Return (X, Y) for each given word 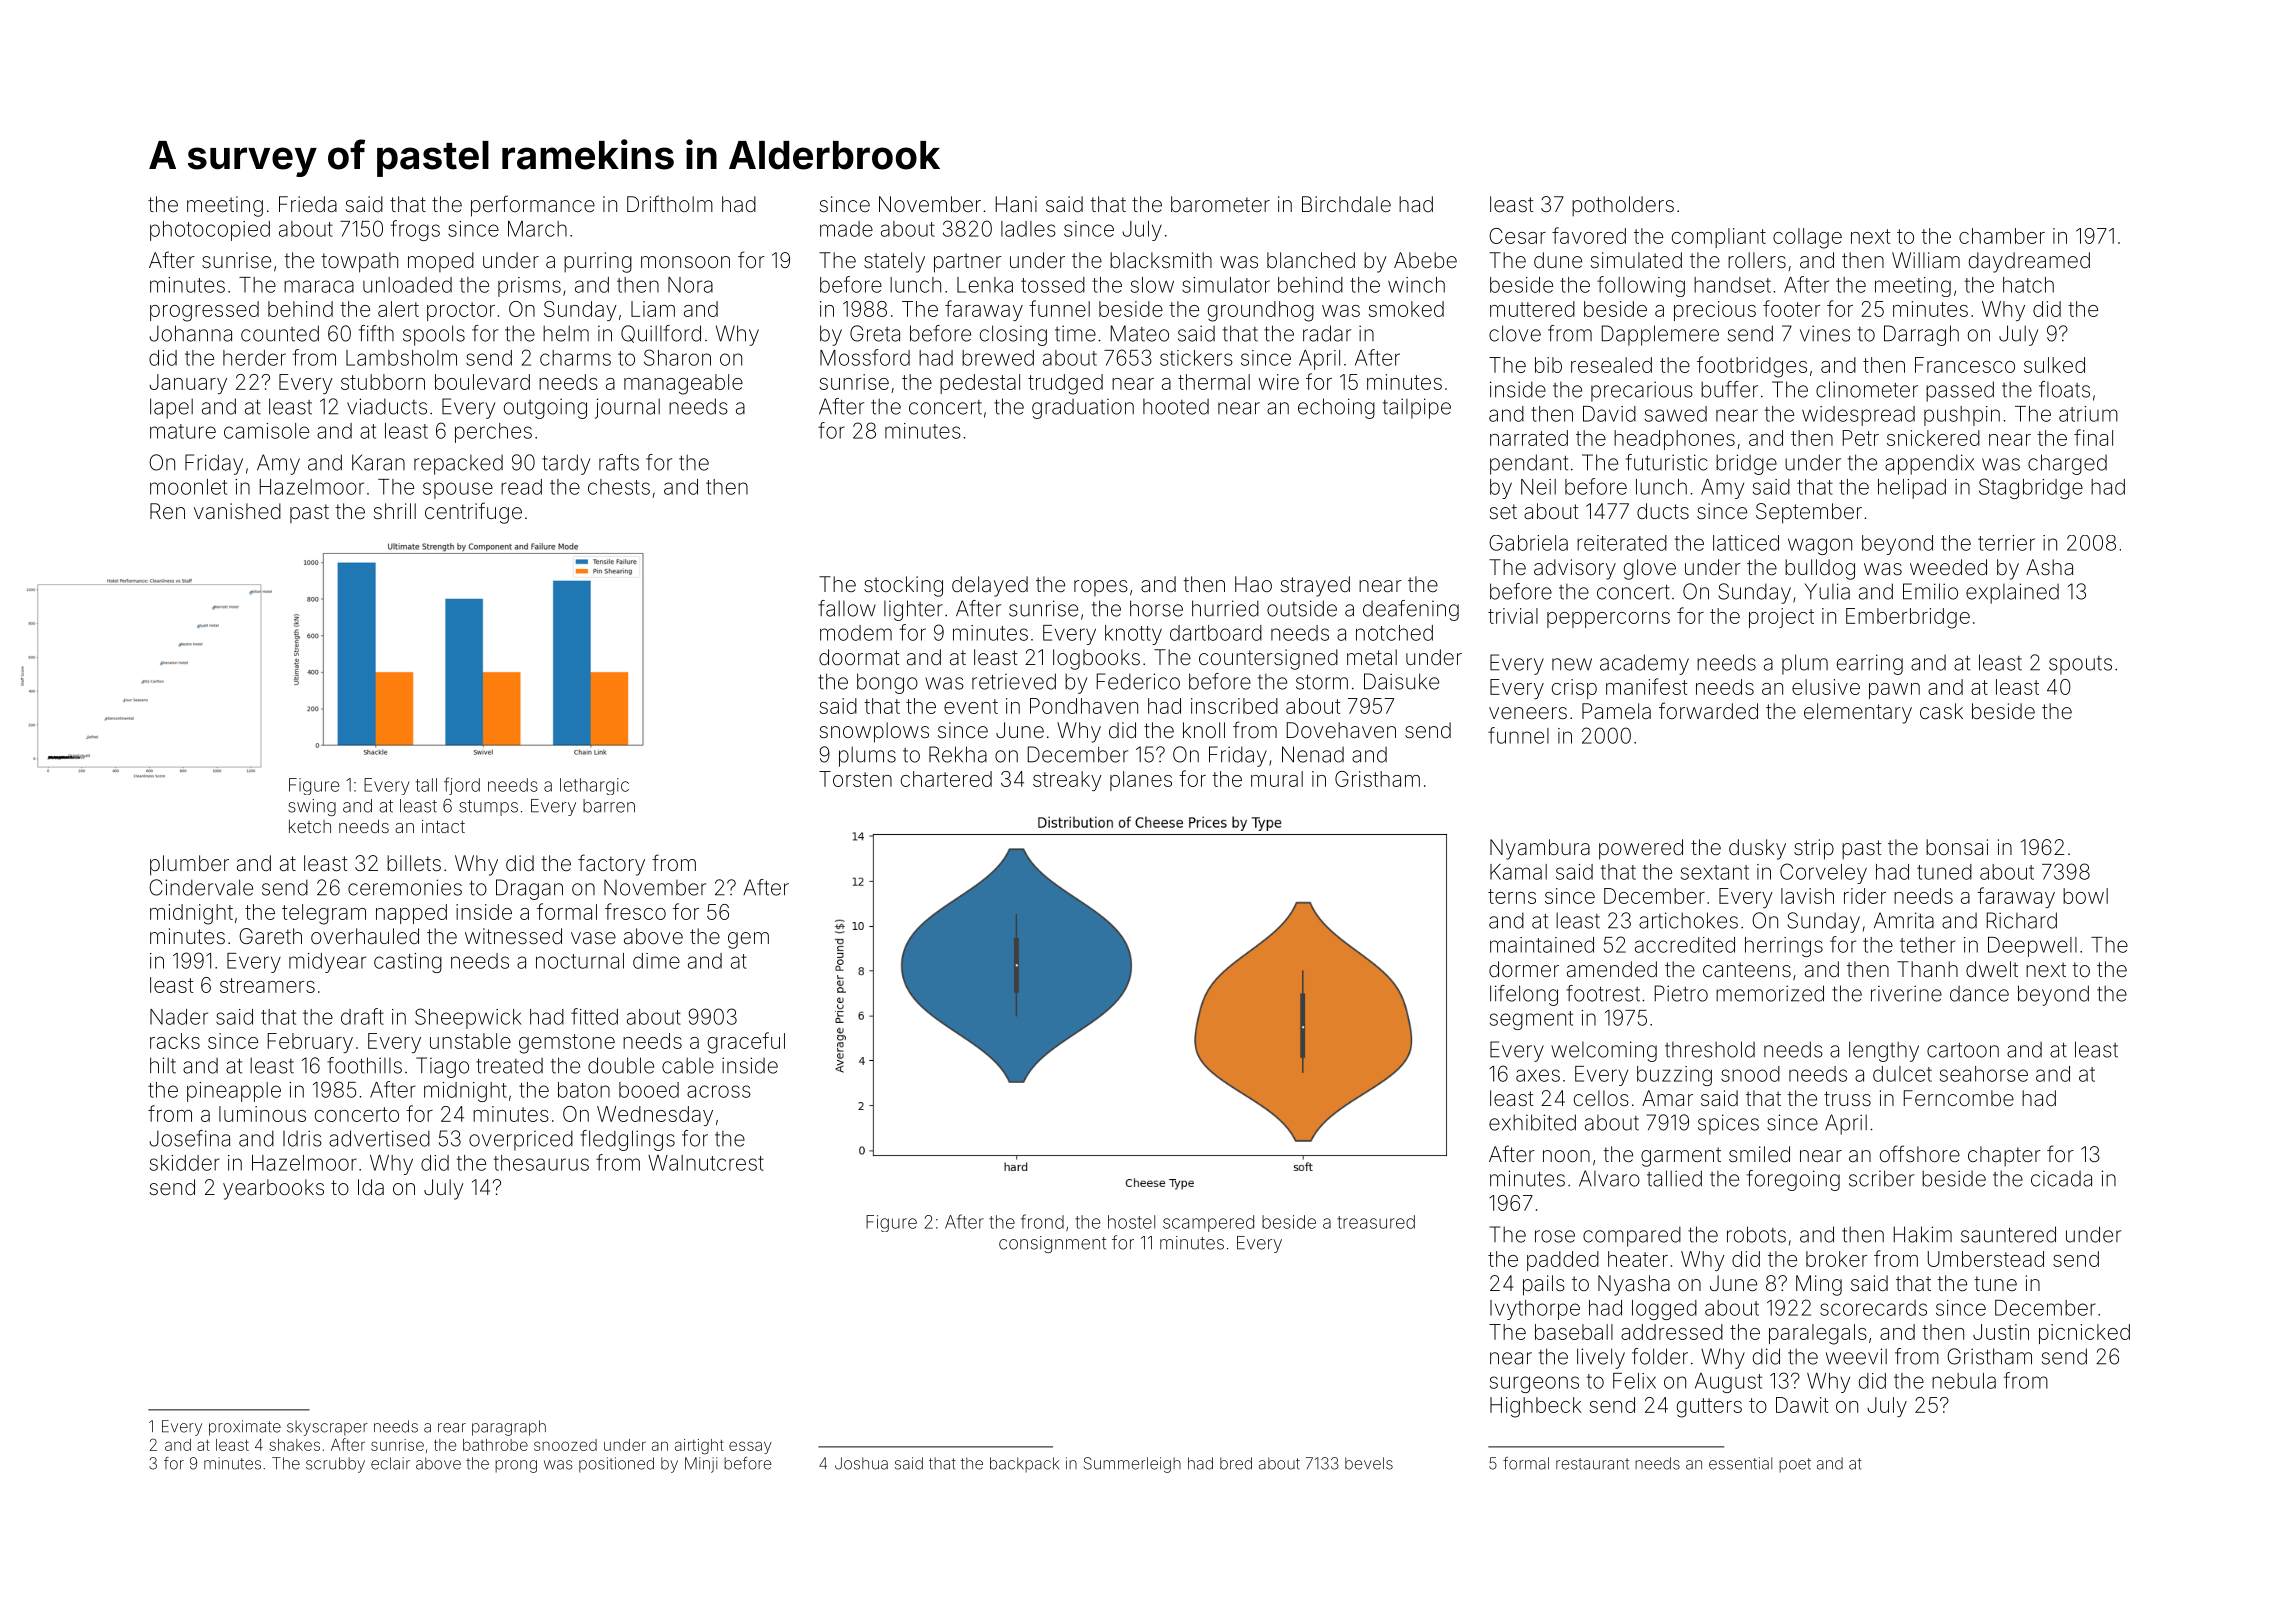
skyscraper (327, 1428)
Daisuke (1401, 681)
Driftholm (670, 203)
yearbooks (273, 1189)
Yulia (1827, 591)
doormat (859, 657)
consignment (1052, 1244)
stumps (488, 808)
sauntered (2008, 1234)
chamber (2002, 236)
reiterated (1622, 543)
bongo (887, 683)
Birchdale (1346, 204)
